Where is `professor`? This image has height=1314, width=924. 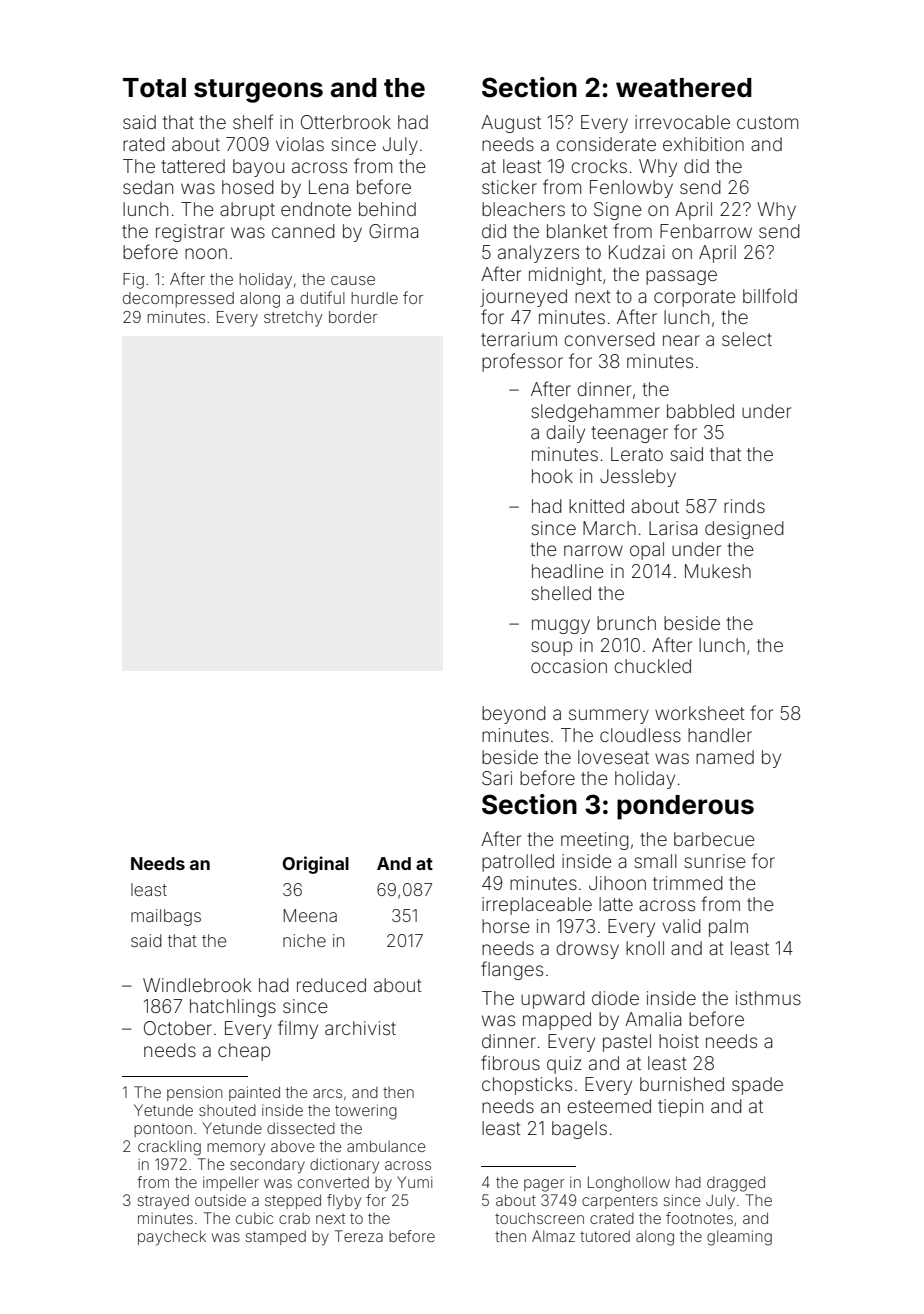
professor is located at coordinates (522, 362).
